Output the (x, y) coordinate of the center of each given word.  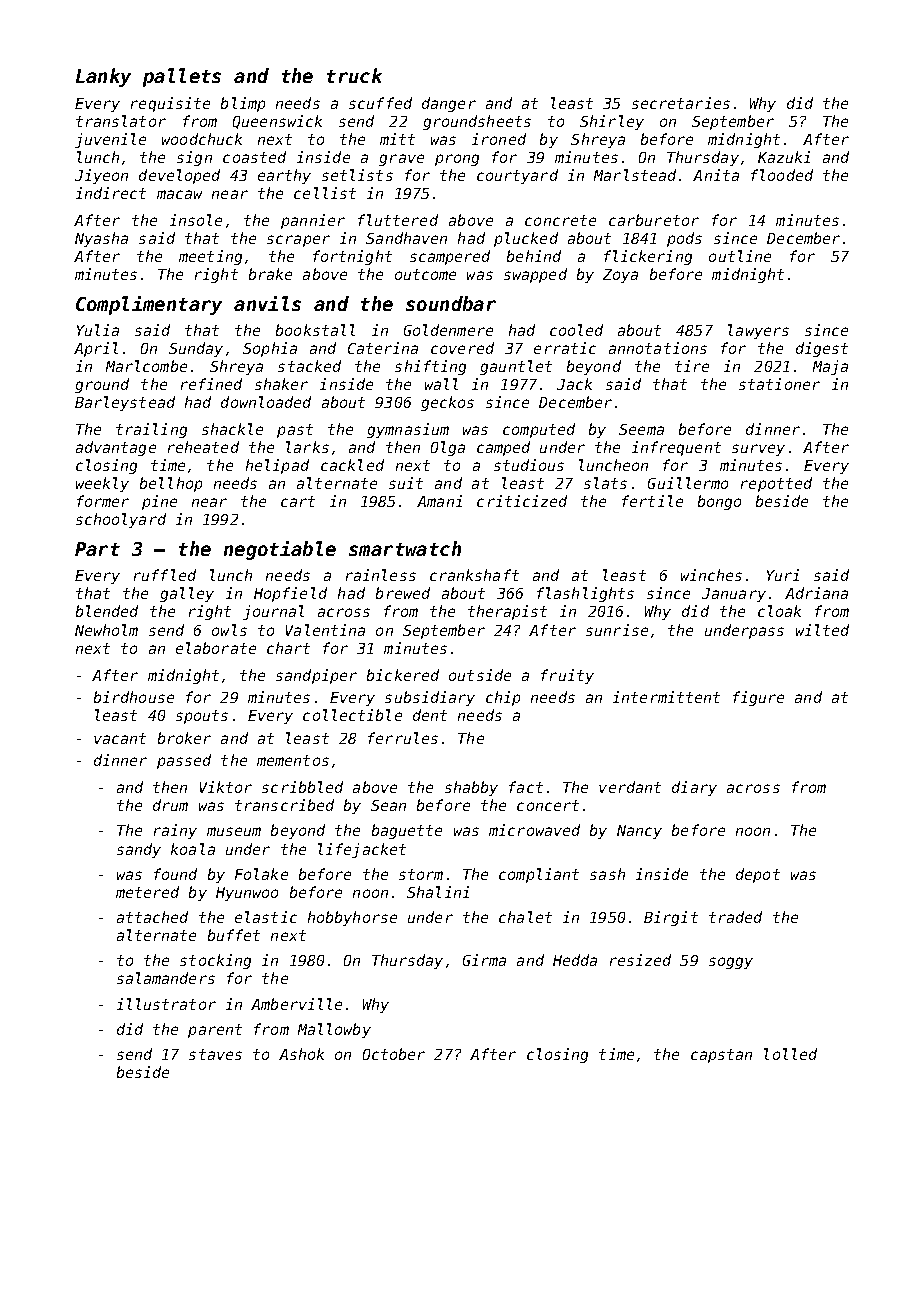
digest (822, 349)
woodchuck (202, 139)
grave (401, 160)
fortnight (352, 257)
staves (215, 1054)
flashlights (585, 594)
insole (196, 220)
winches (711, 575)
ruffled (165, 575)
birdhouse (134, 697)
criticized (522, 501)
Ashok (301, 1054)
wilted (822, 630)
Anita (716, 175)
